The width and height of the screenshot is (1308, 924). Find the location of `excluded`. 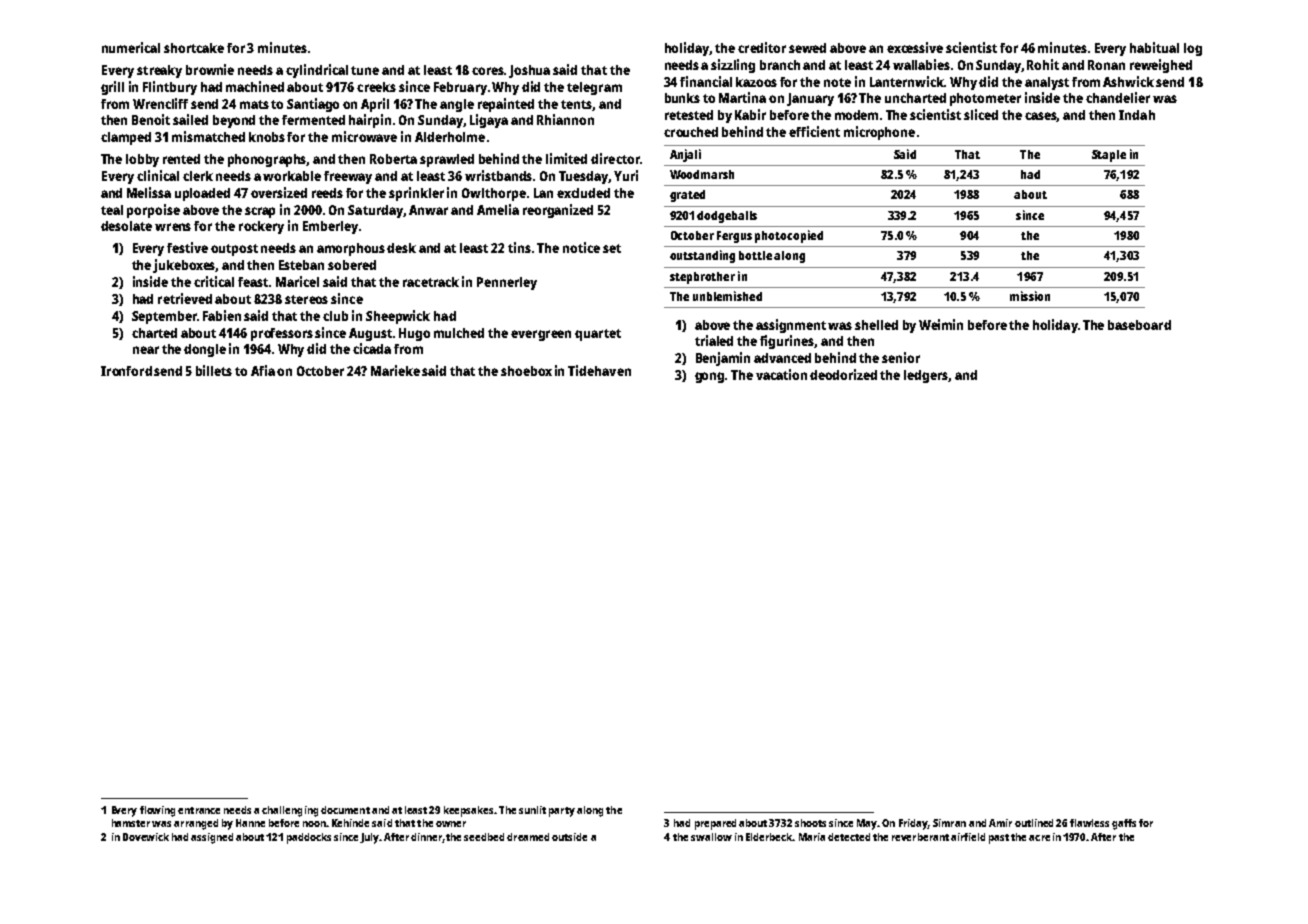

excluded is located at coordinates (583, 193).
